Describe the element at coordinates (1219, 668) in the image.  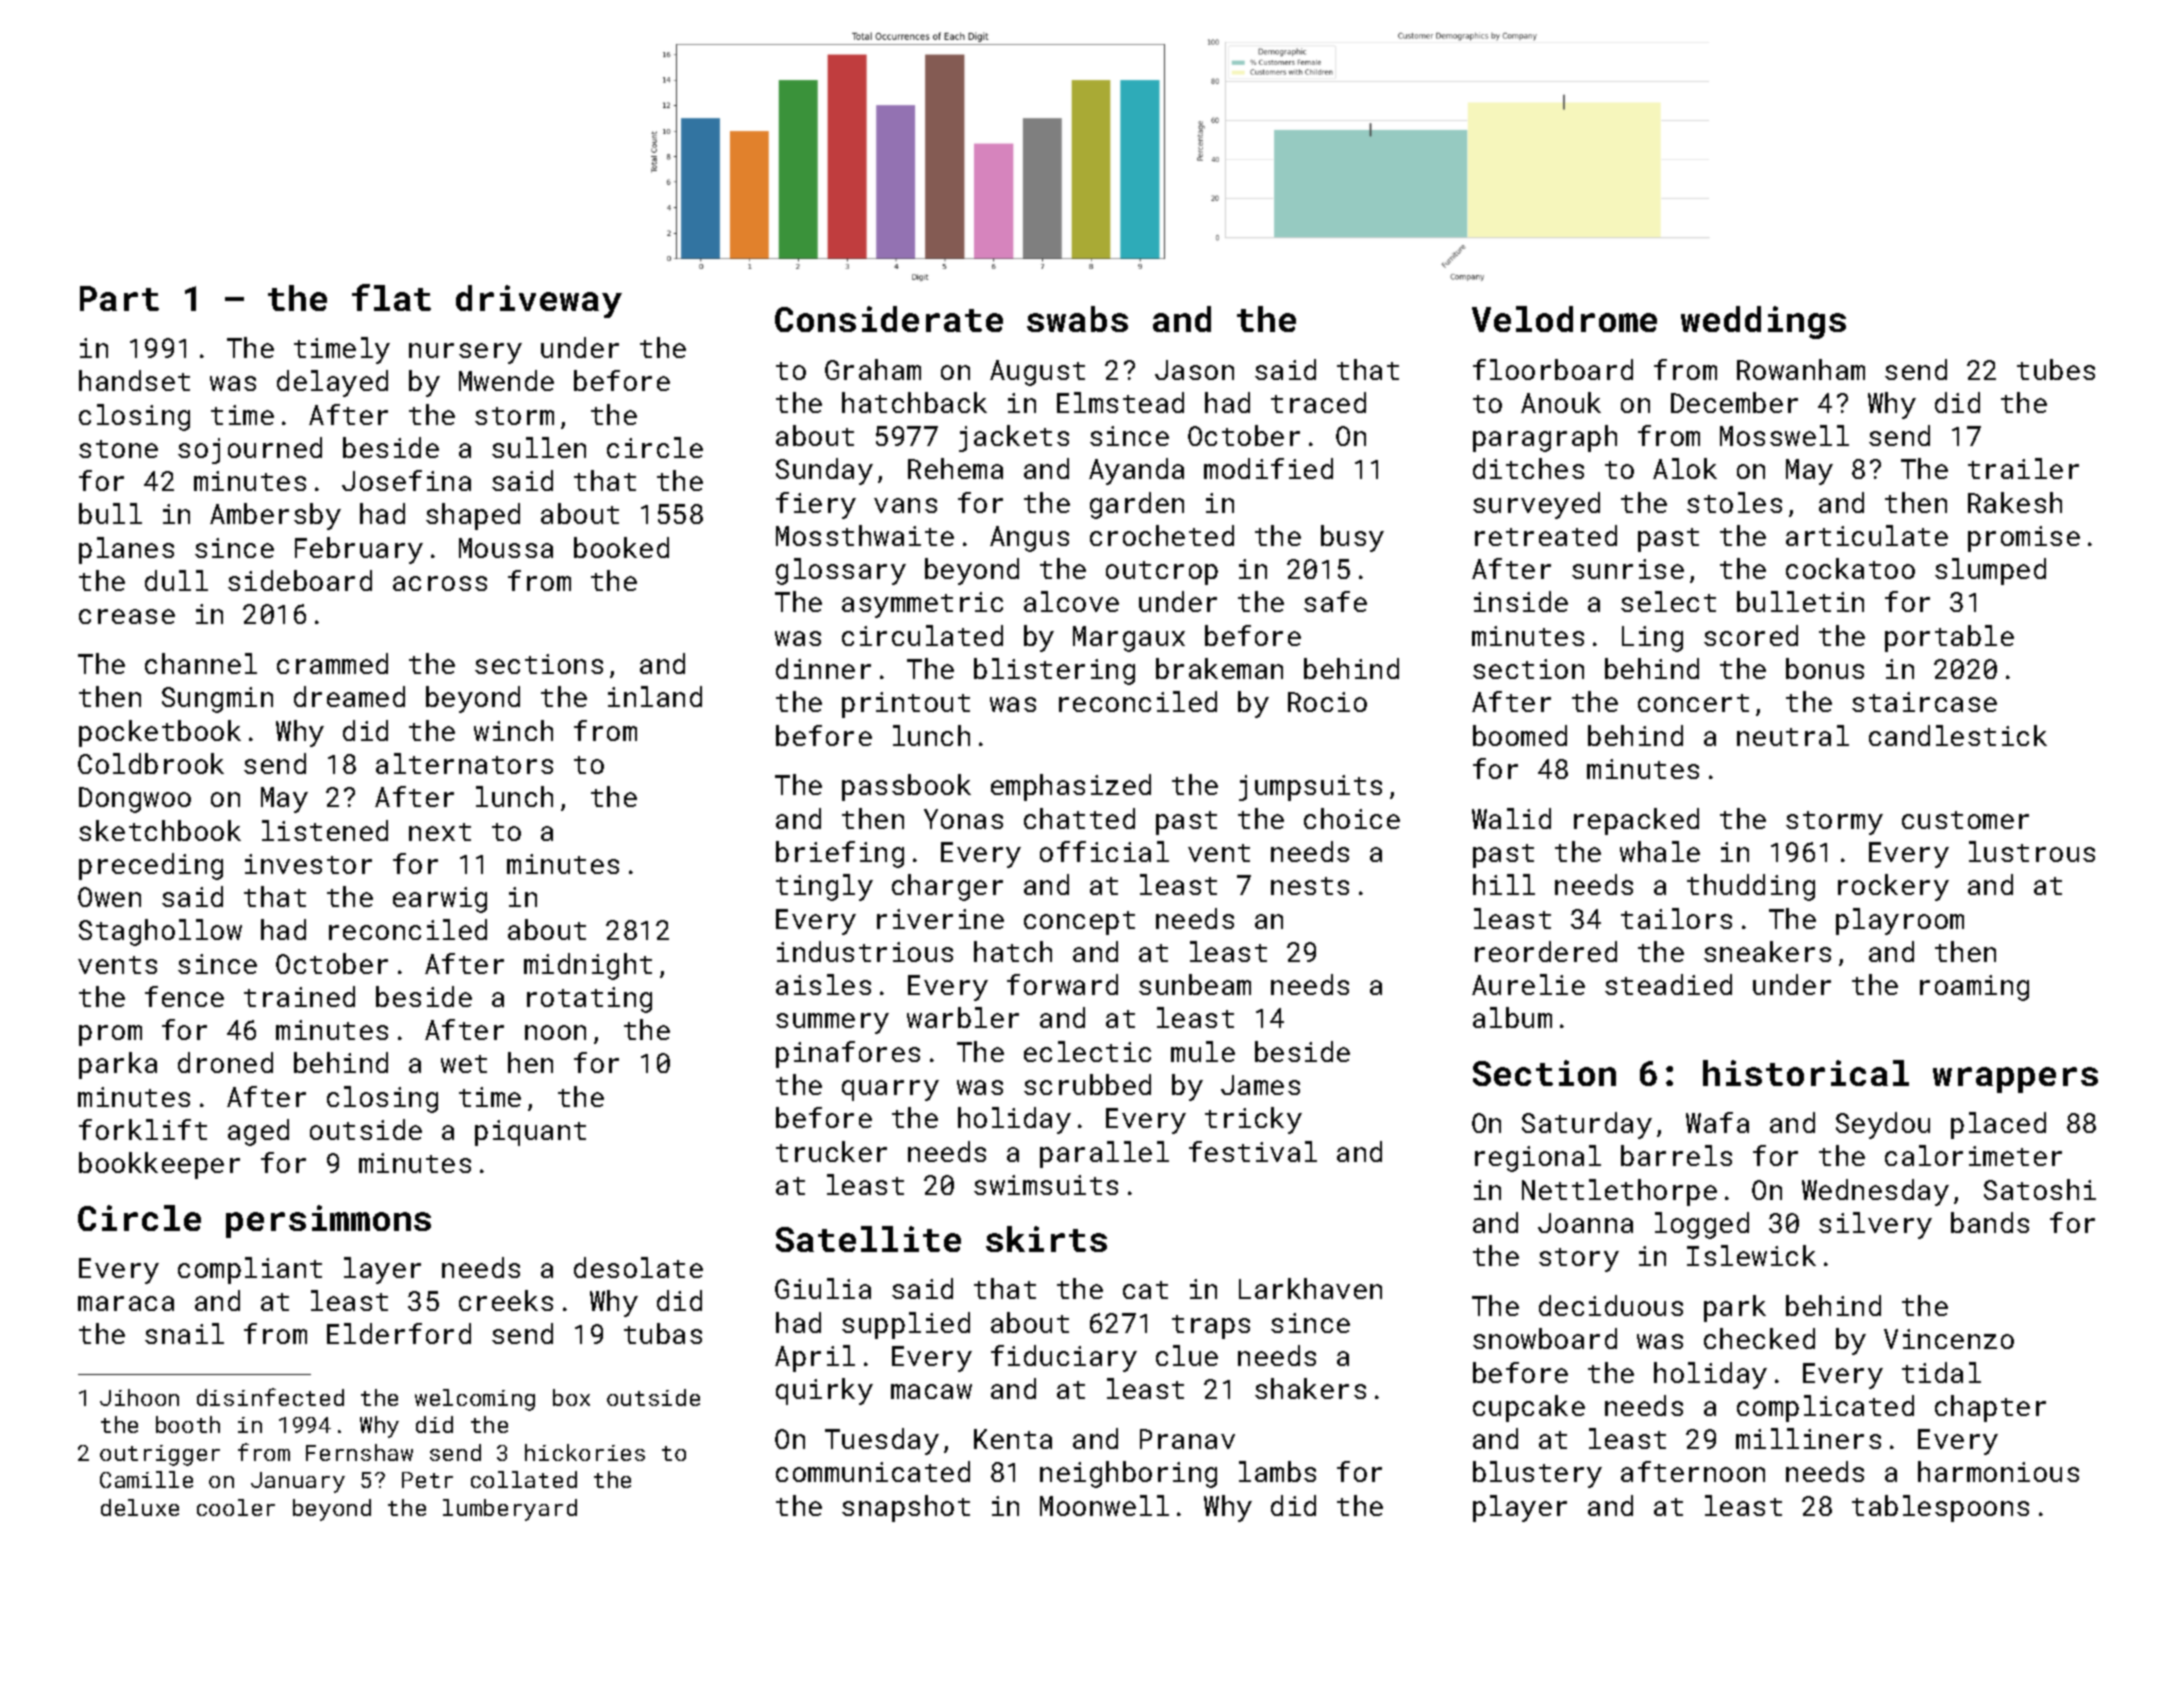
I see `brakeman` at that location.
